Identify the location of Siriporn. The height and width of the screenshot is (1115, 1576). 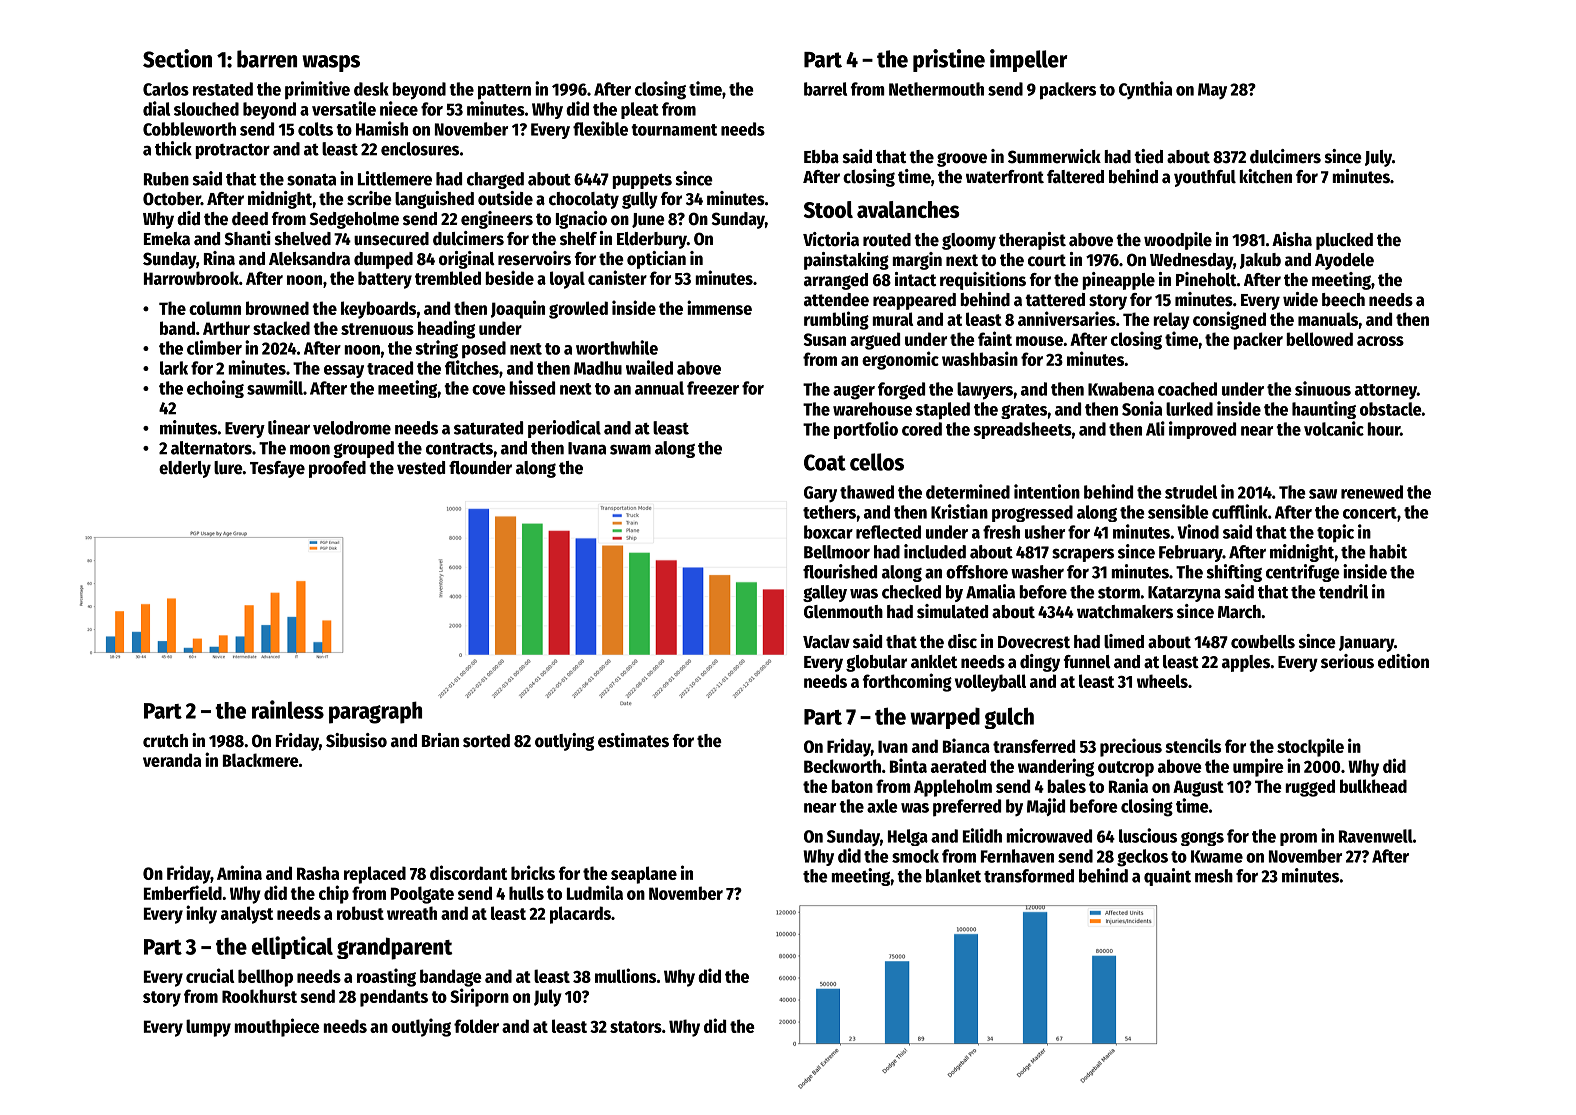
(479, 997).
